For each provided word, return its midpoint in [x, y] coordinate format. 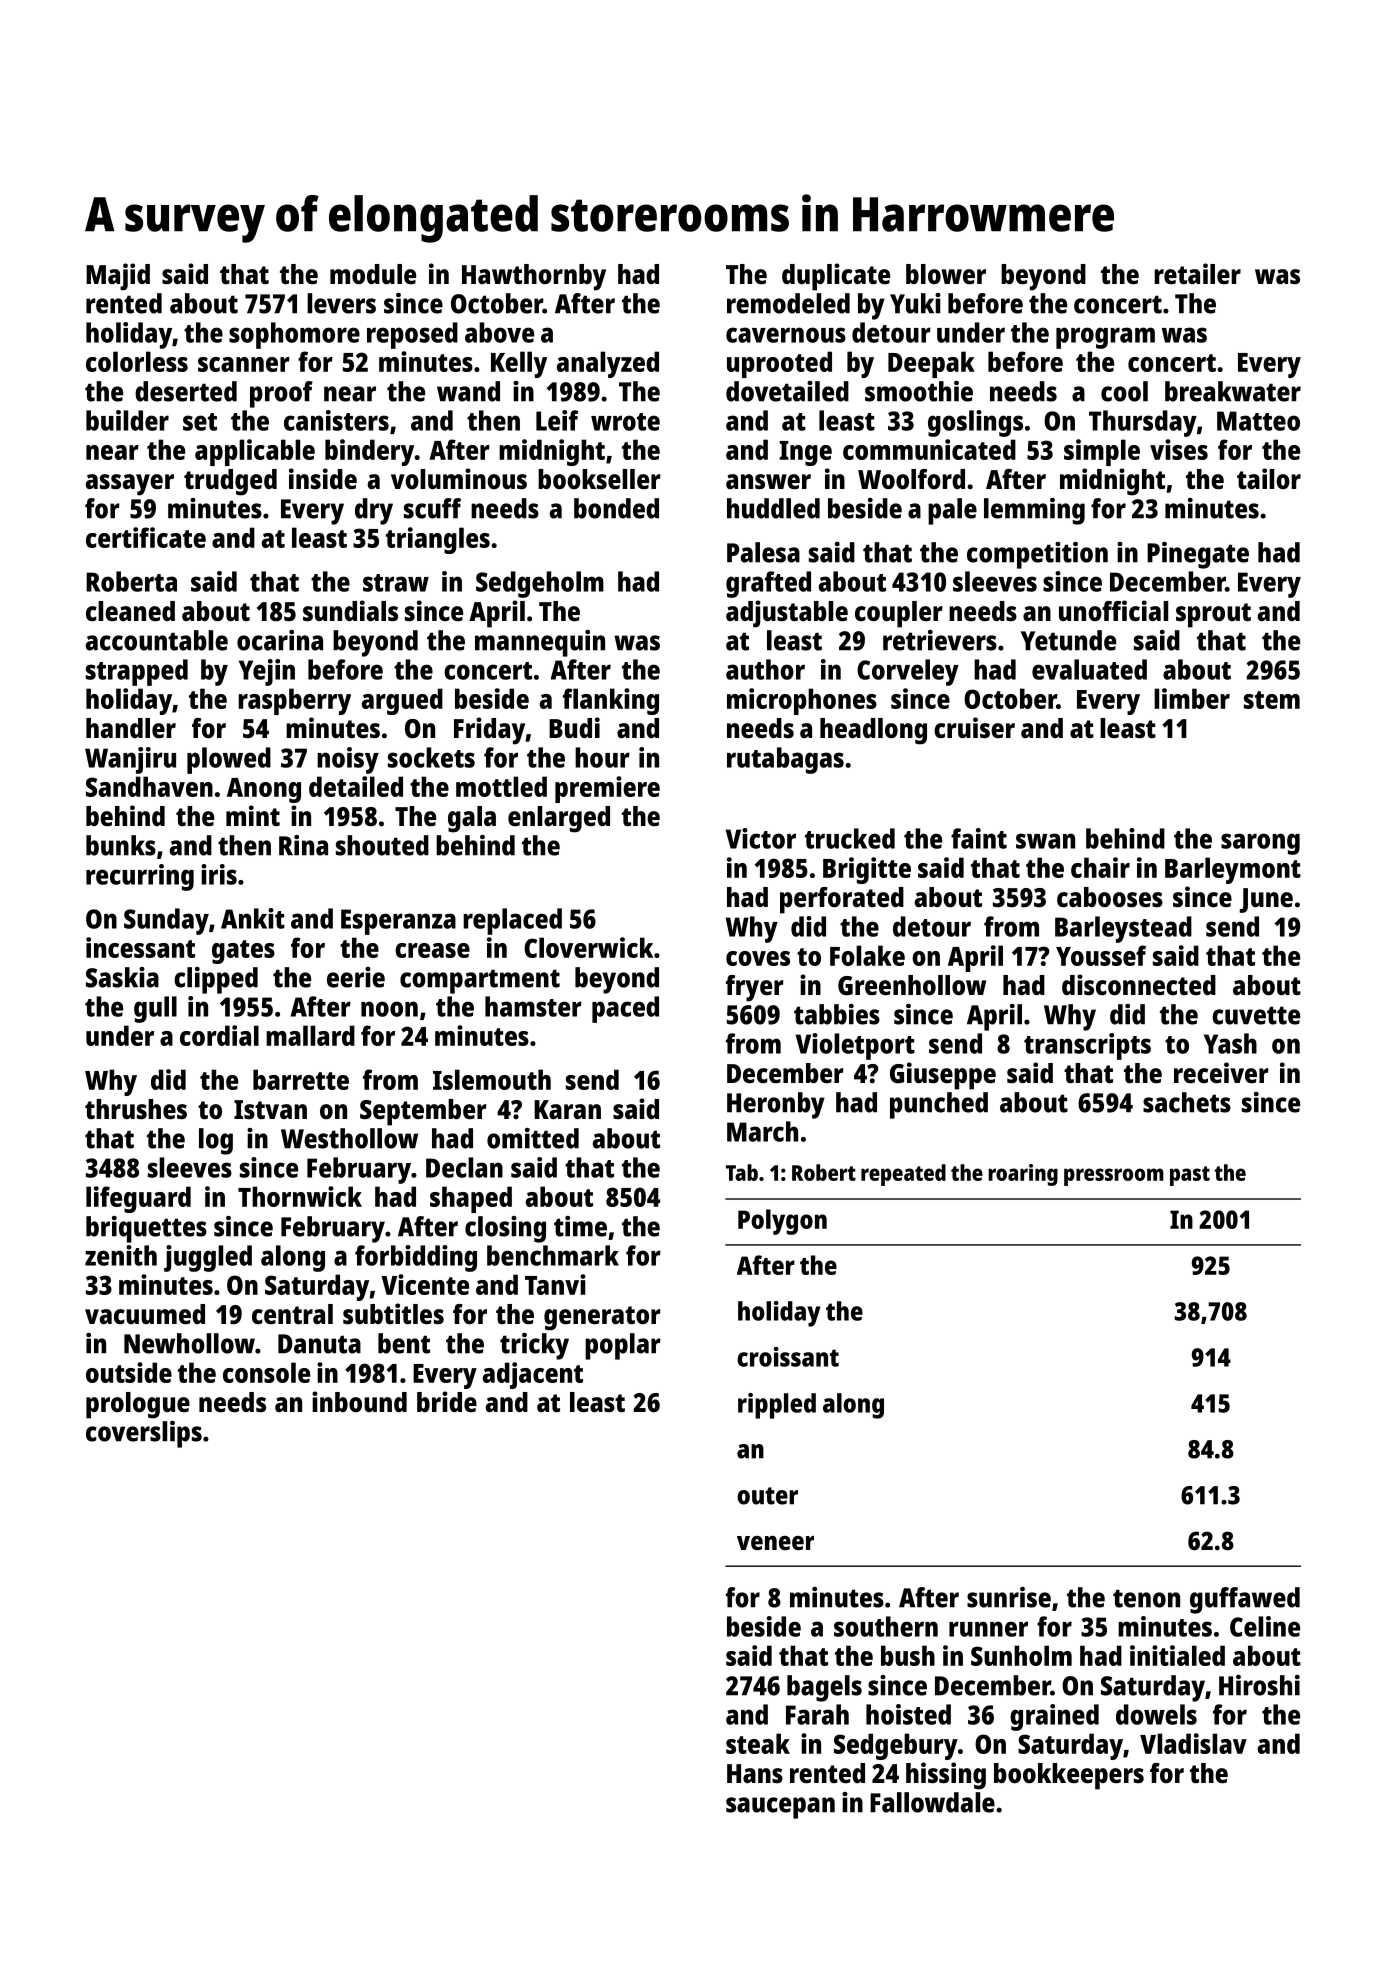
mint [253, 815]
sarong [1260, 844]
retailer [1197, 273]
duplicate [836, 277]
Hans [755, 1773]
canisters [336, 420]
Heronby [776, 1105]
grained [1054, 1717]
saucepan [780, 1808]
